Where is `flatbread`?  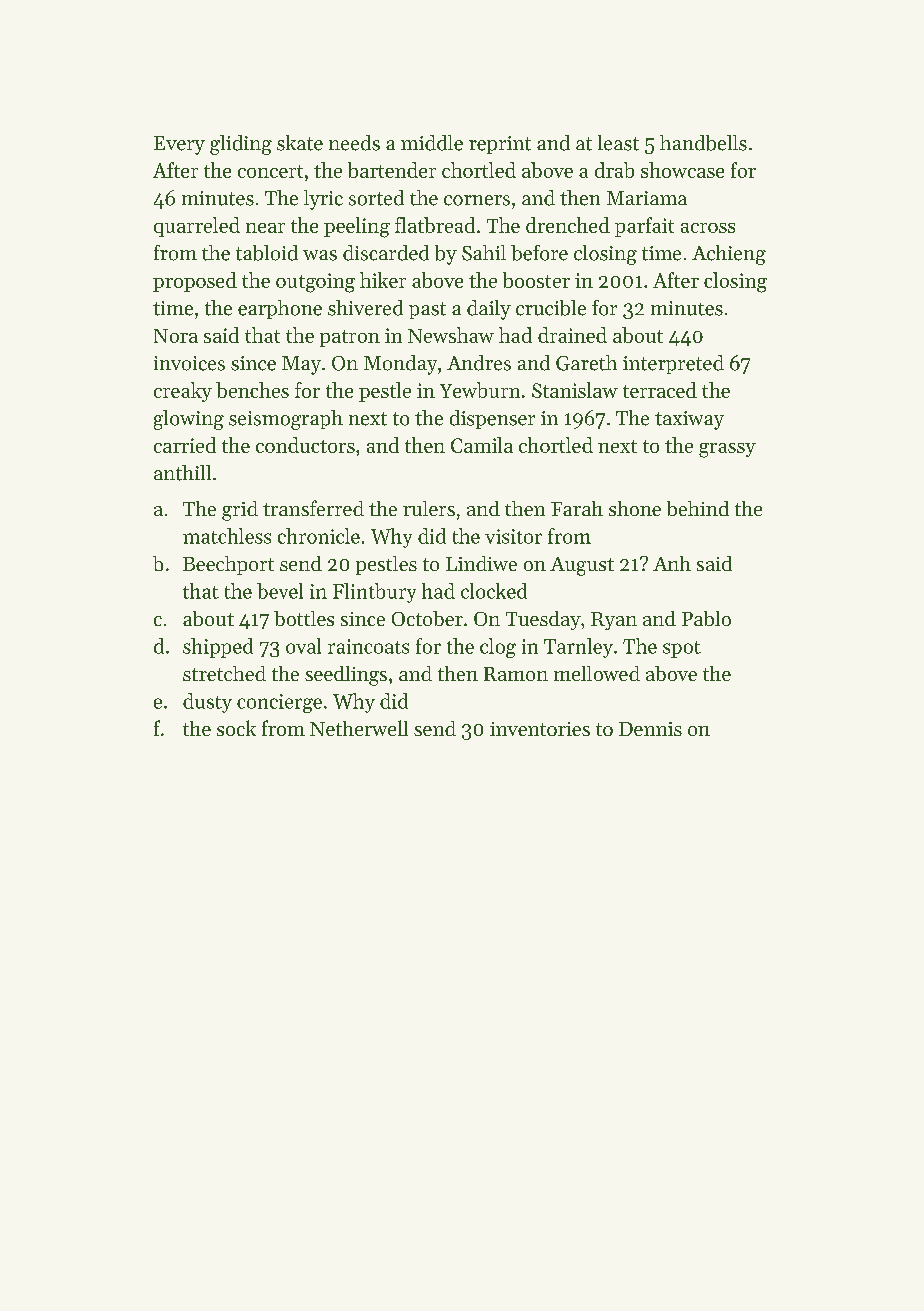 flatbread is located at coordinates (435, 225).
